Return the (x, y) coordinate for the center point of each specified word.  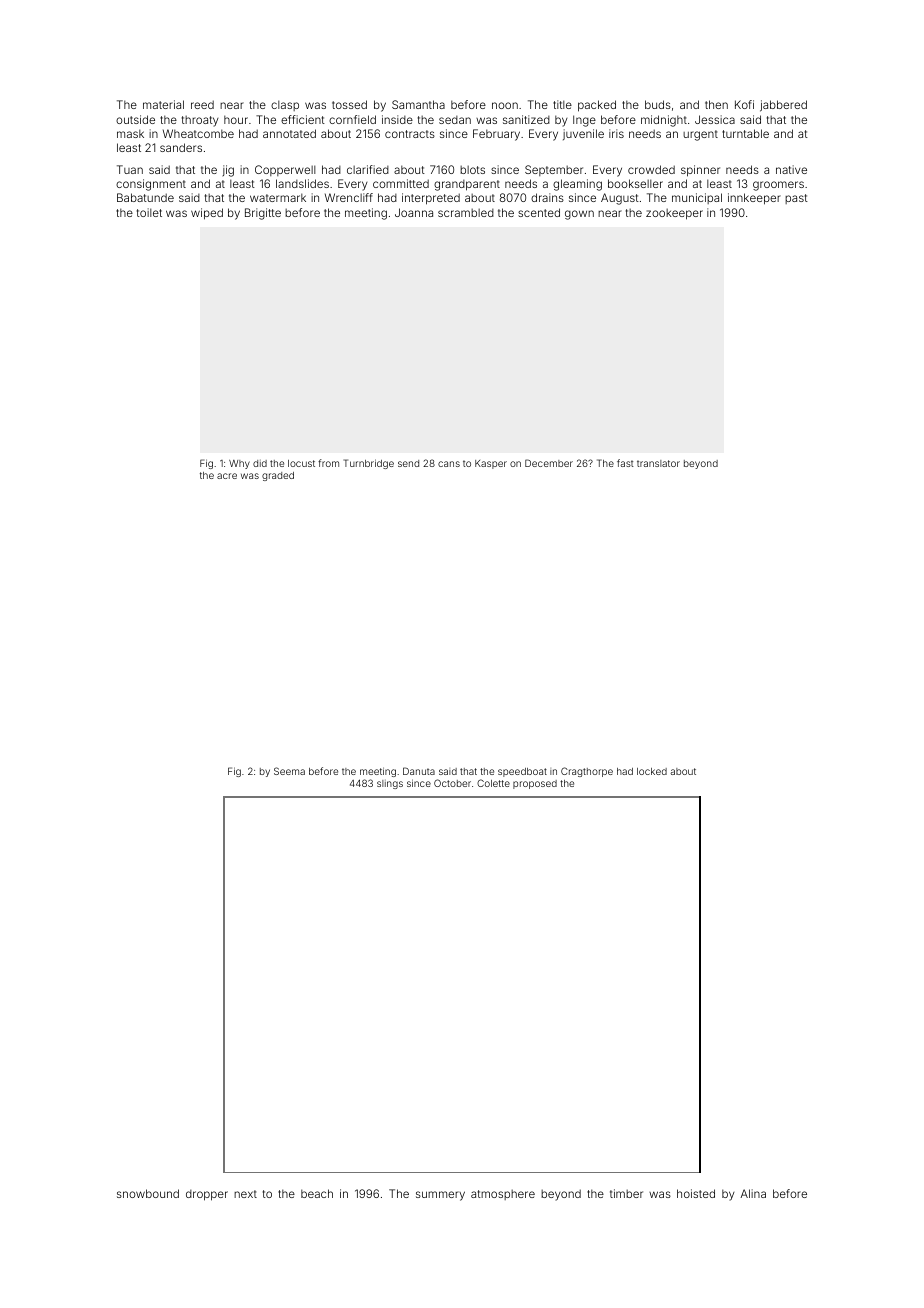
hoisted (696, 1193)
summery (440, 1196)
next (245, 1194)
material (163, 104)
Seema (289, 771)
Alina (753, 1193)
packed (597, 106)
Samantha (418, 104)
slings (390, 784)
